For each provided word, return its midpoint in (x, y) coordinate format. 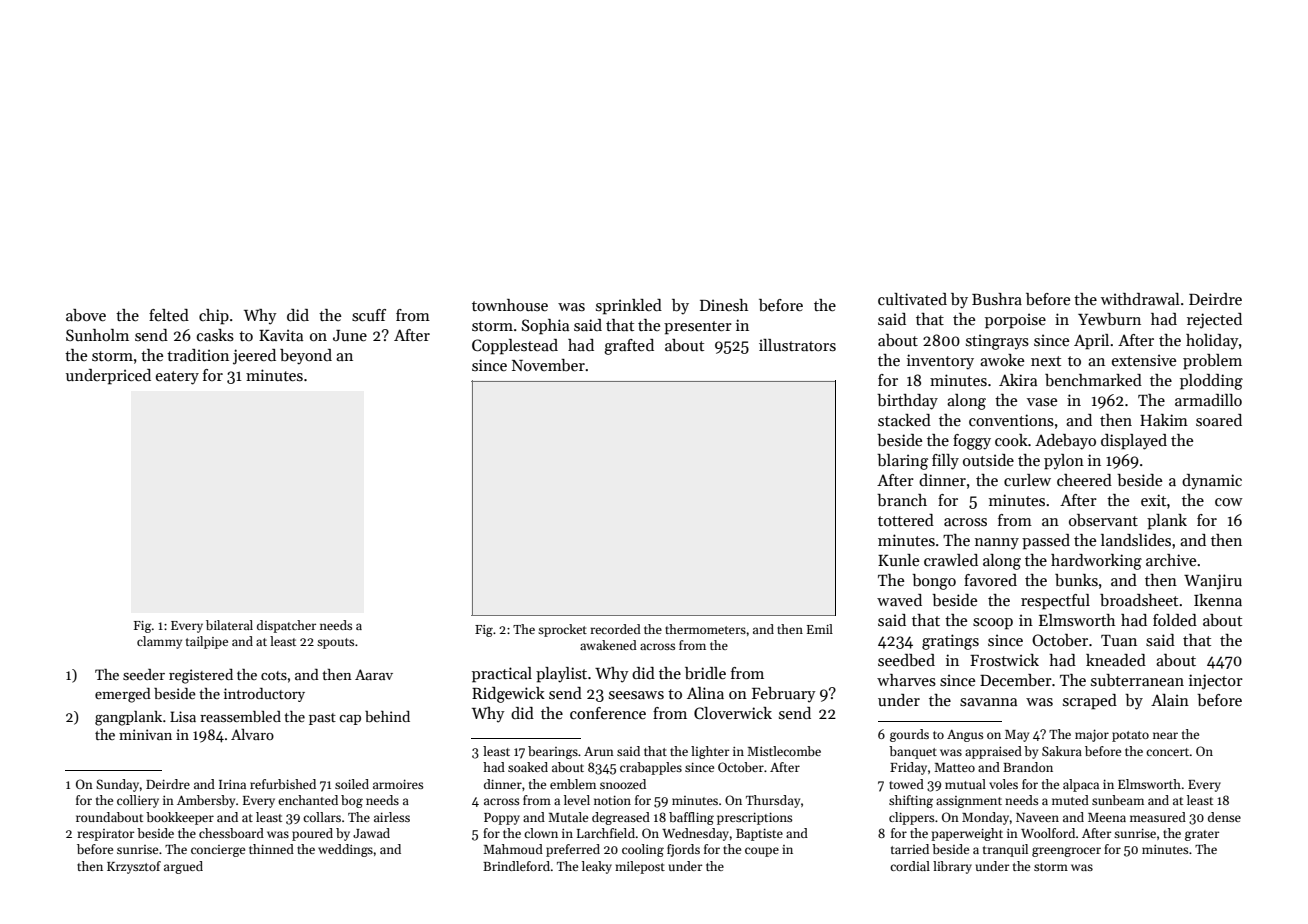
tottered (906, 520)
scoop (993, 624)
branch (902, 500)
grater (1202, 835)
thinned (271, 849)
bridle (705, 673)
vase (1042, 402)
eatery (177, 378)
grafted (629, 347)
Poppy (502, 819)
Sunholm (97, 335)
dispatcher (286, 626)
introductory (264, 695)
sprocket (562, 630)
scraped (1090, 702)
